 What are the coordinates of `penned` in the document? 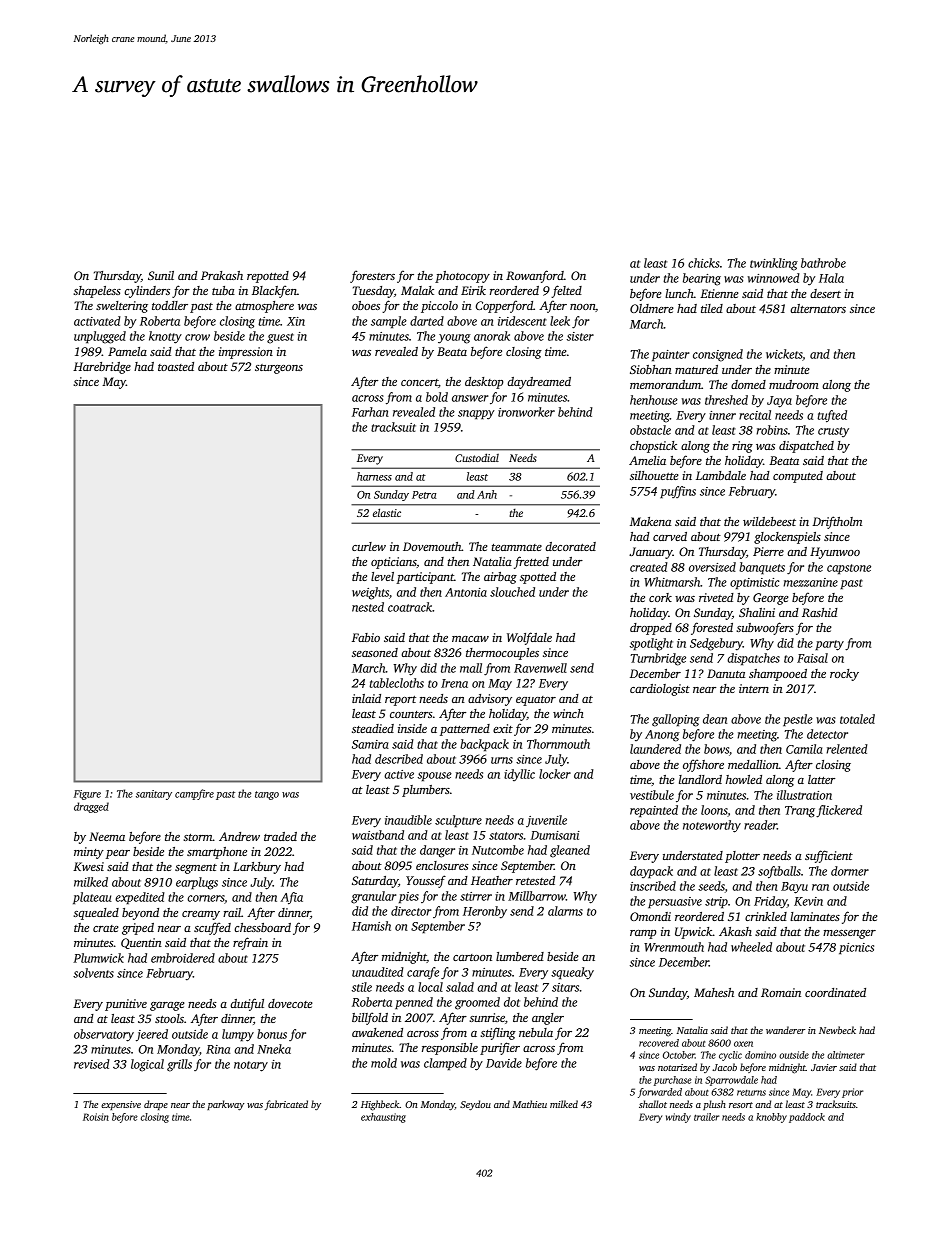 It's located at (414, 1003).
